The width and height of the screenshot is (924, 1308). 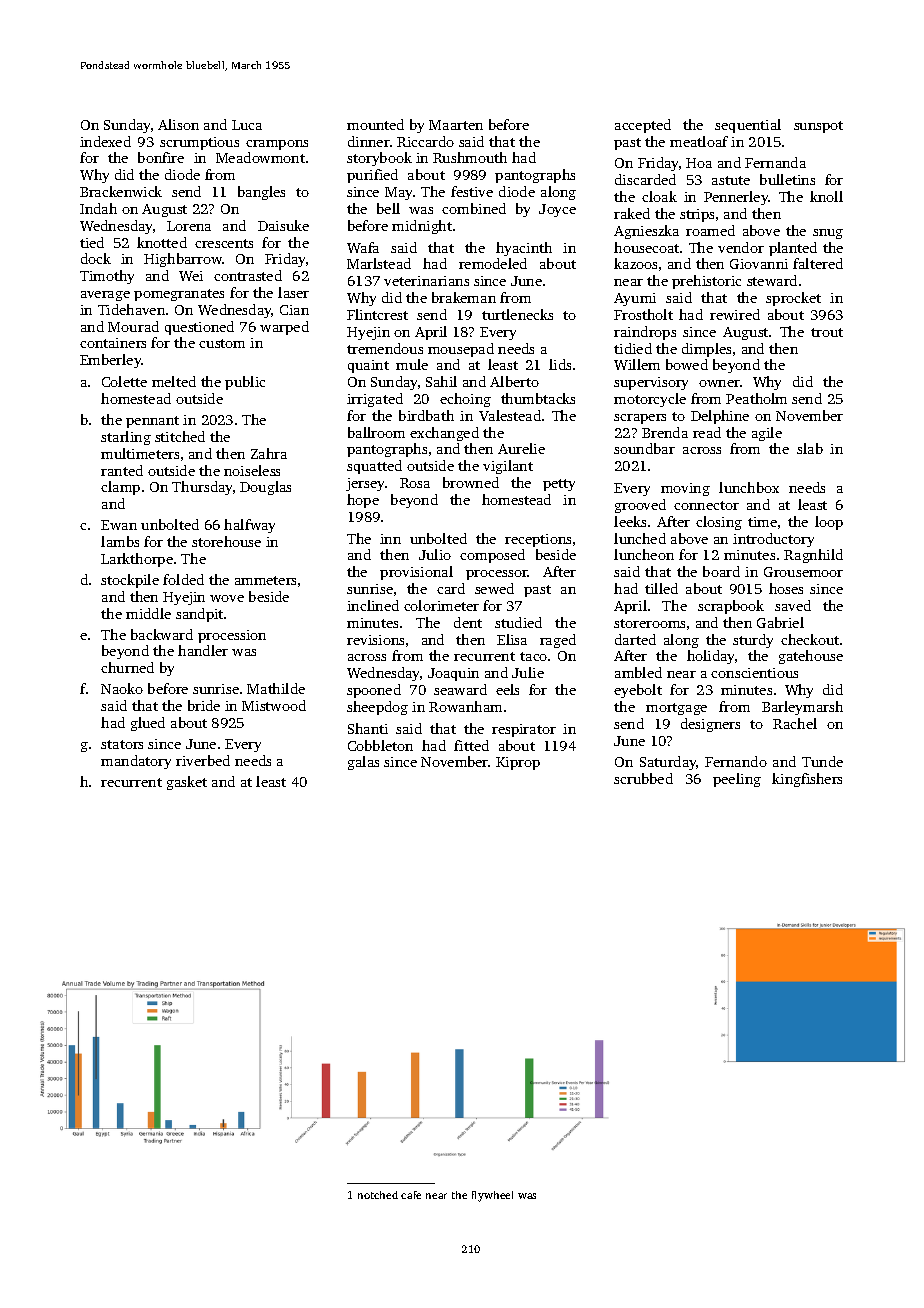 What do you see at coordinates (807, 780) in the screenshot?
I see `kingfishers` at bounding box center [807, 780].
